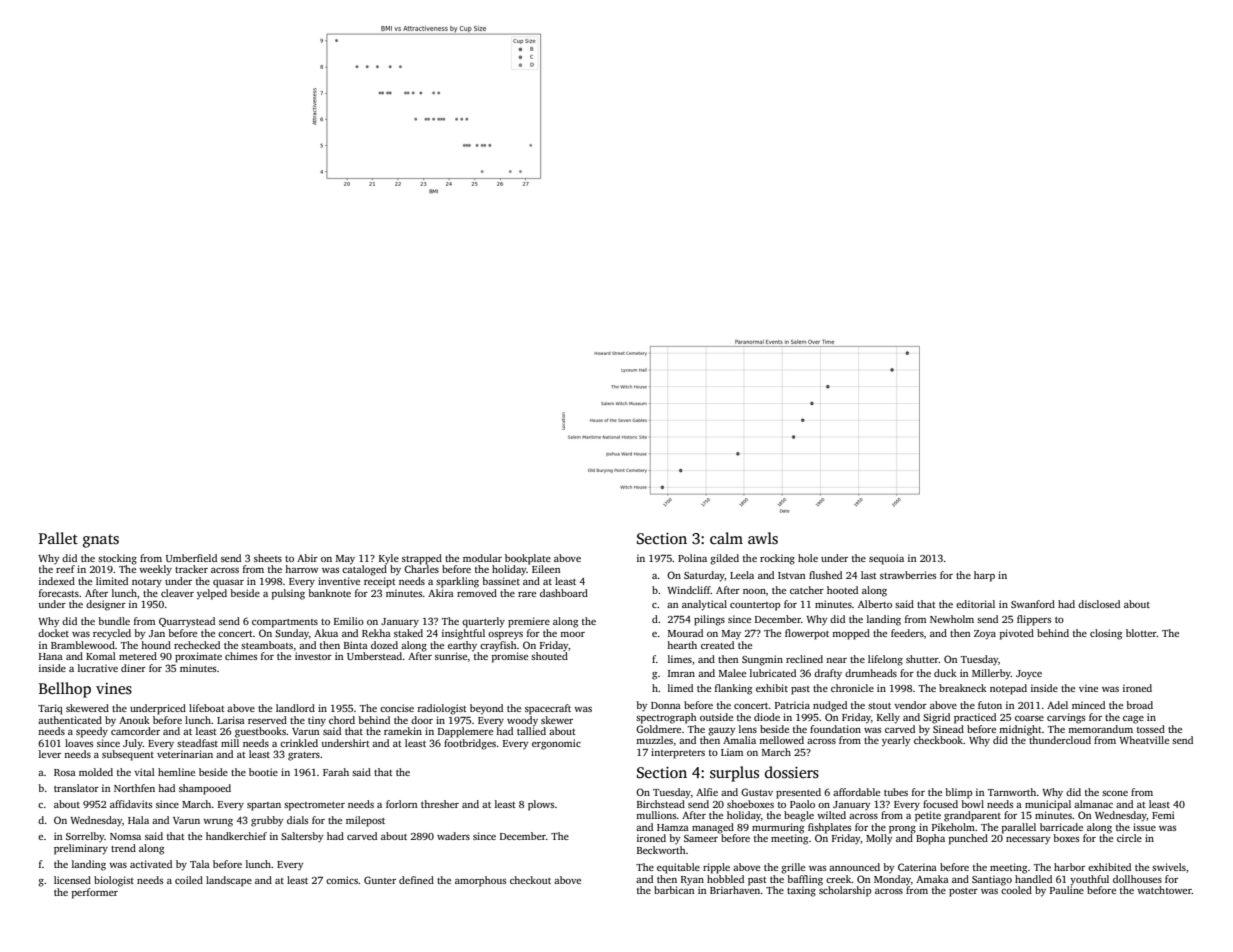  What do you see at coordinates (975, 604) in the document?
I see `editorial` at bounding box center [975, 604].
